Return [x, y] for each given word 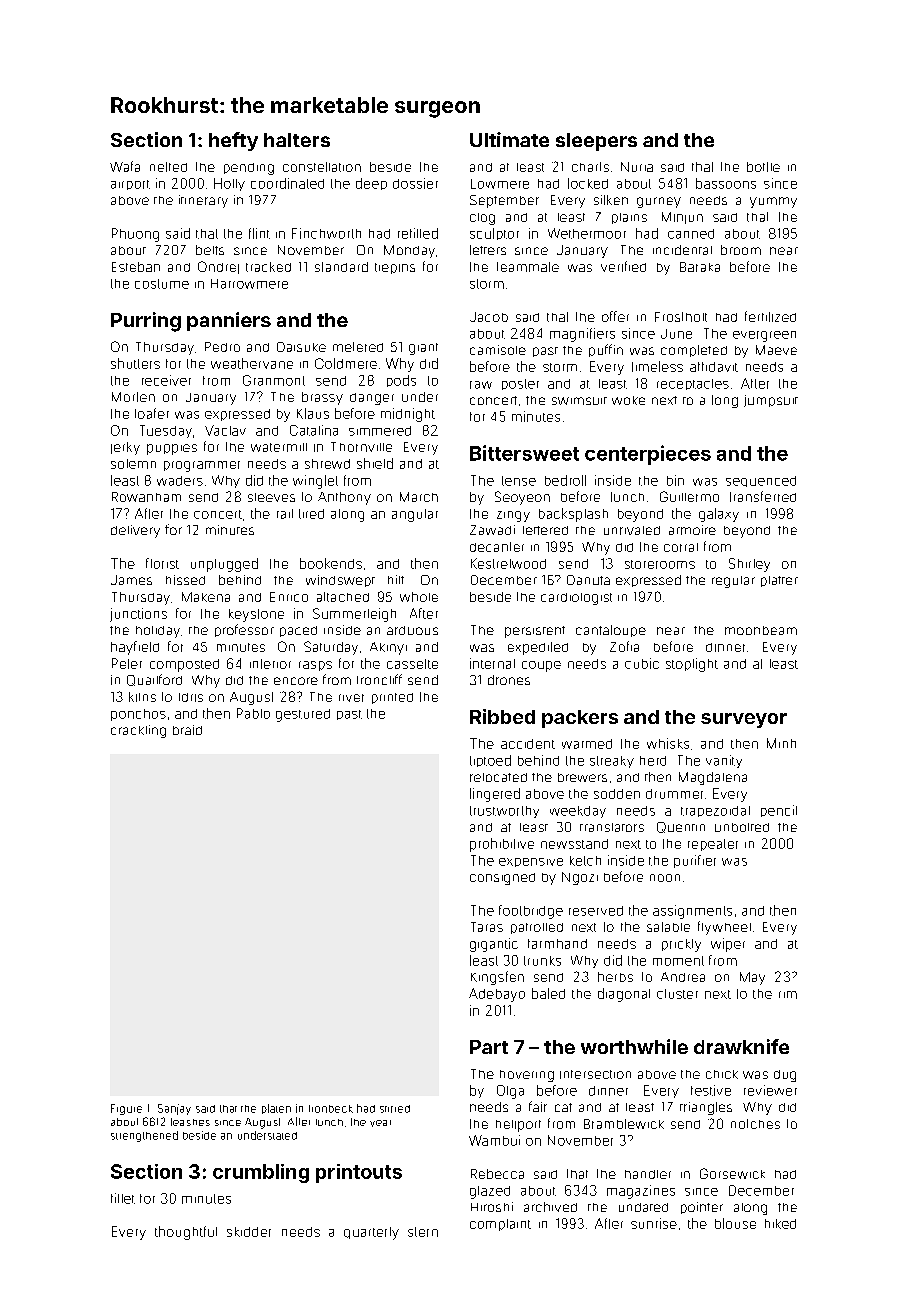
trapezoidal [715, 811]
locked [588, 183]
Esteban [136, 267]
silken [611, 200]
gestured [303, 715]
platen [276, 1109]
